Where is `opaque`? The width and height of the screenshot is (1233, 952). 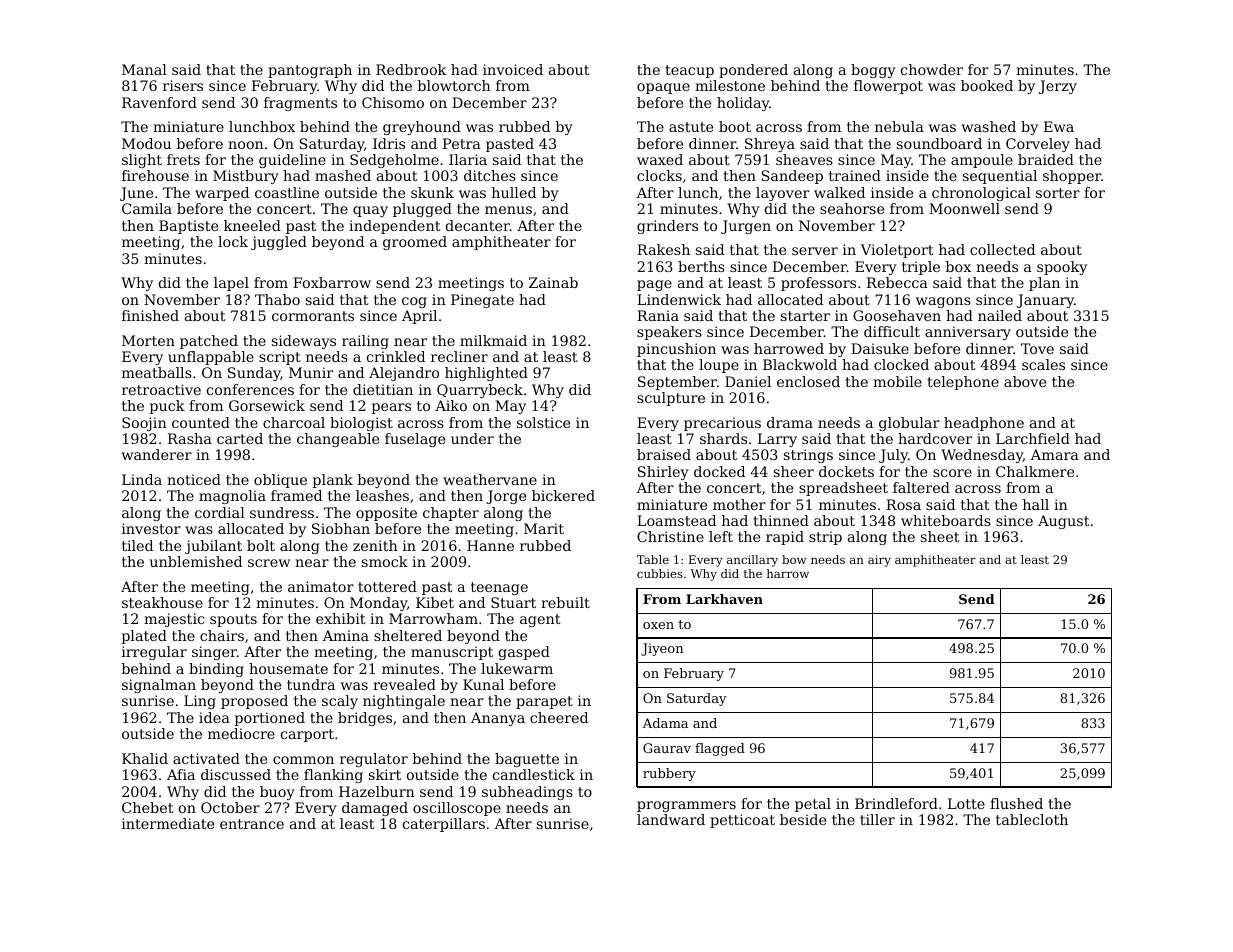 opaque is located at coordinates (663, 88).
